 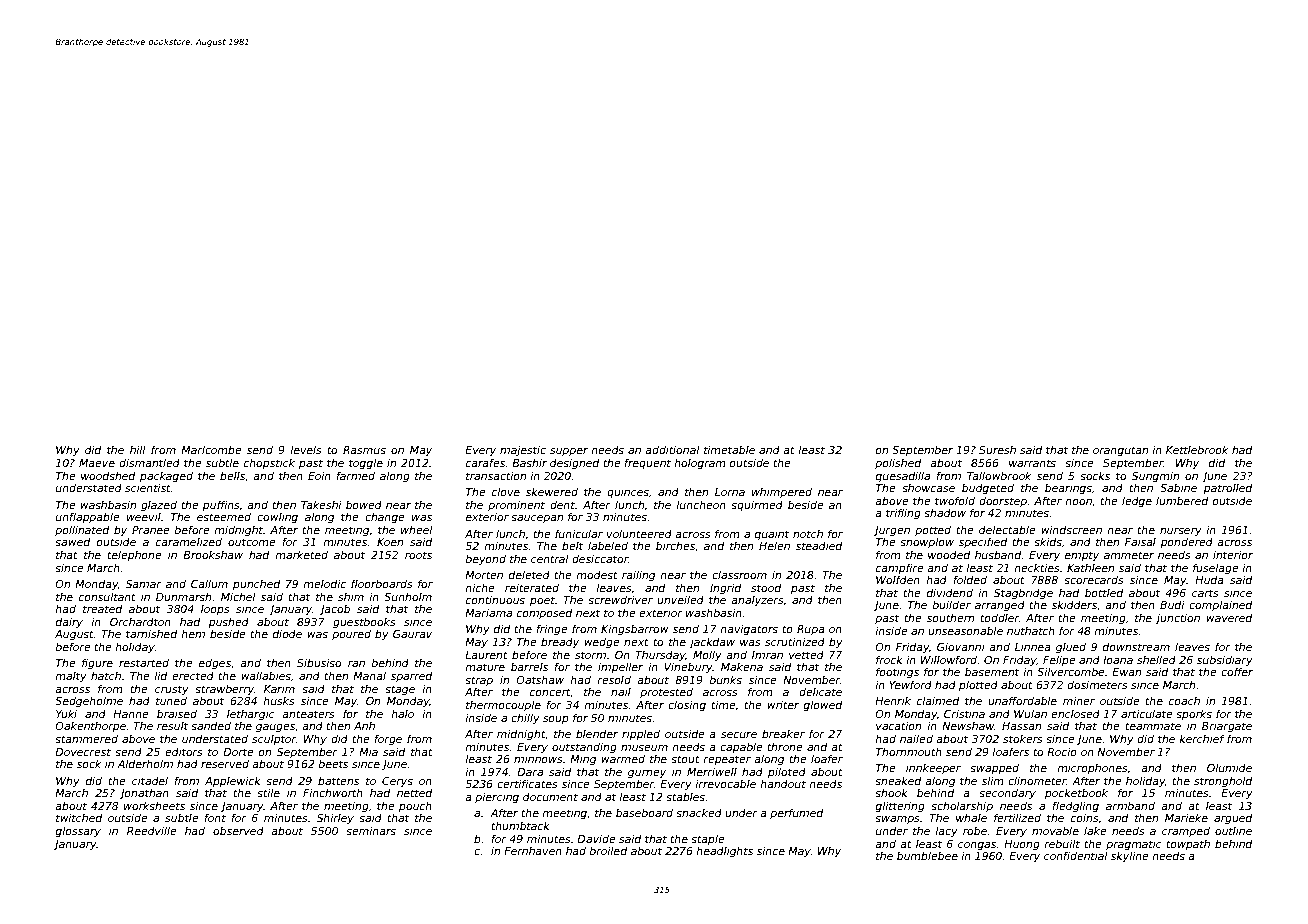 I want to click on polished, so click(x=898, y=463).
